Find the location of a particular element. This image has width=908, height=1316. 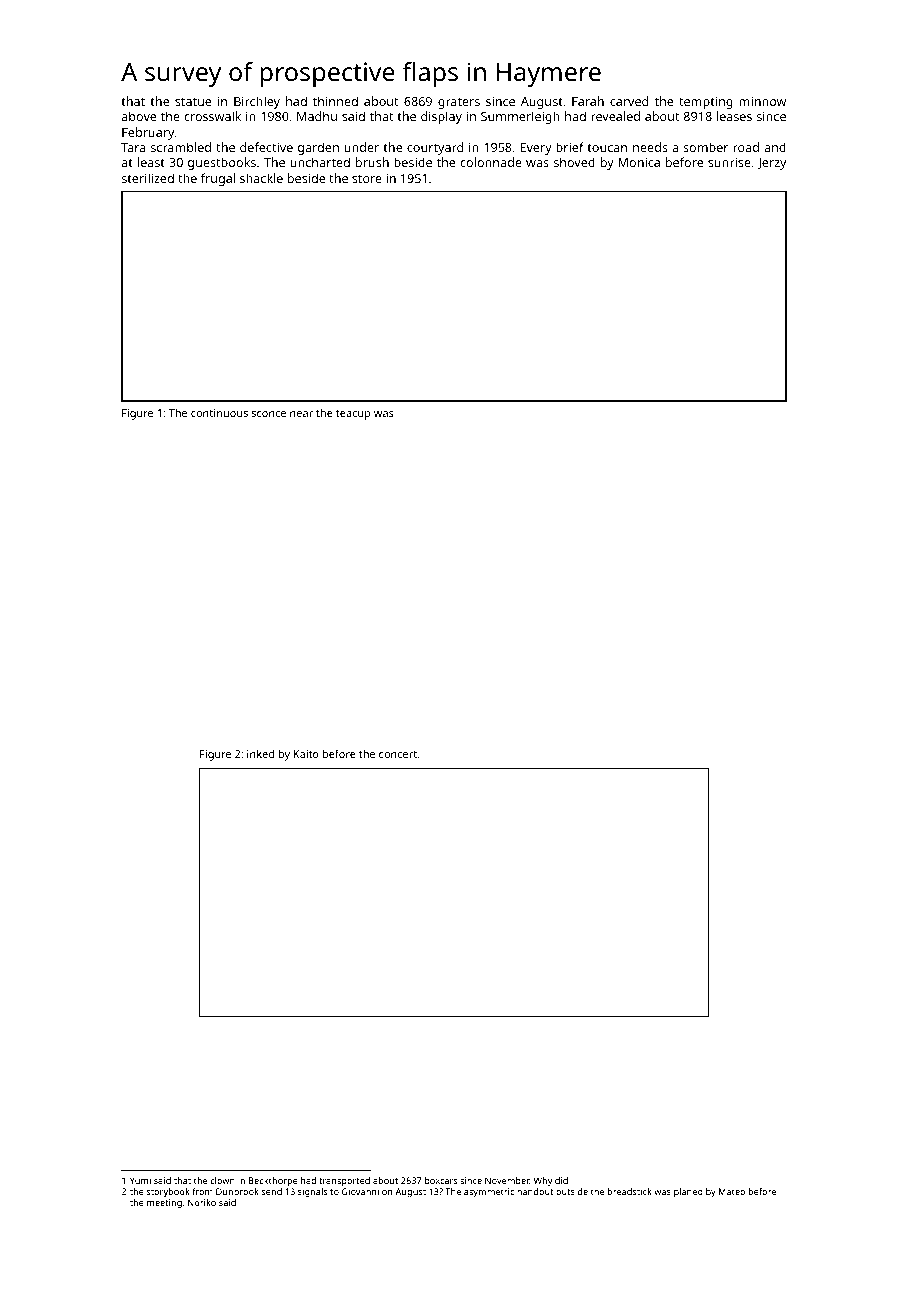

near is located at coordinates (301, 414).
